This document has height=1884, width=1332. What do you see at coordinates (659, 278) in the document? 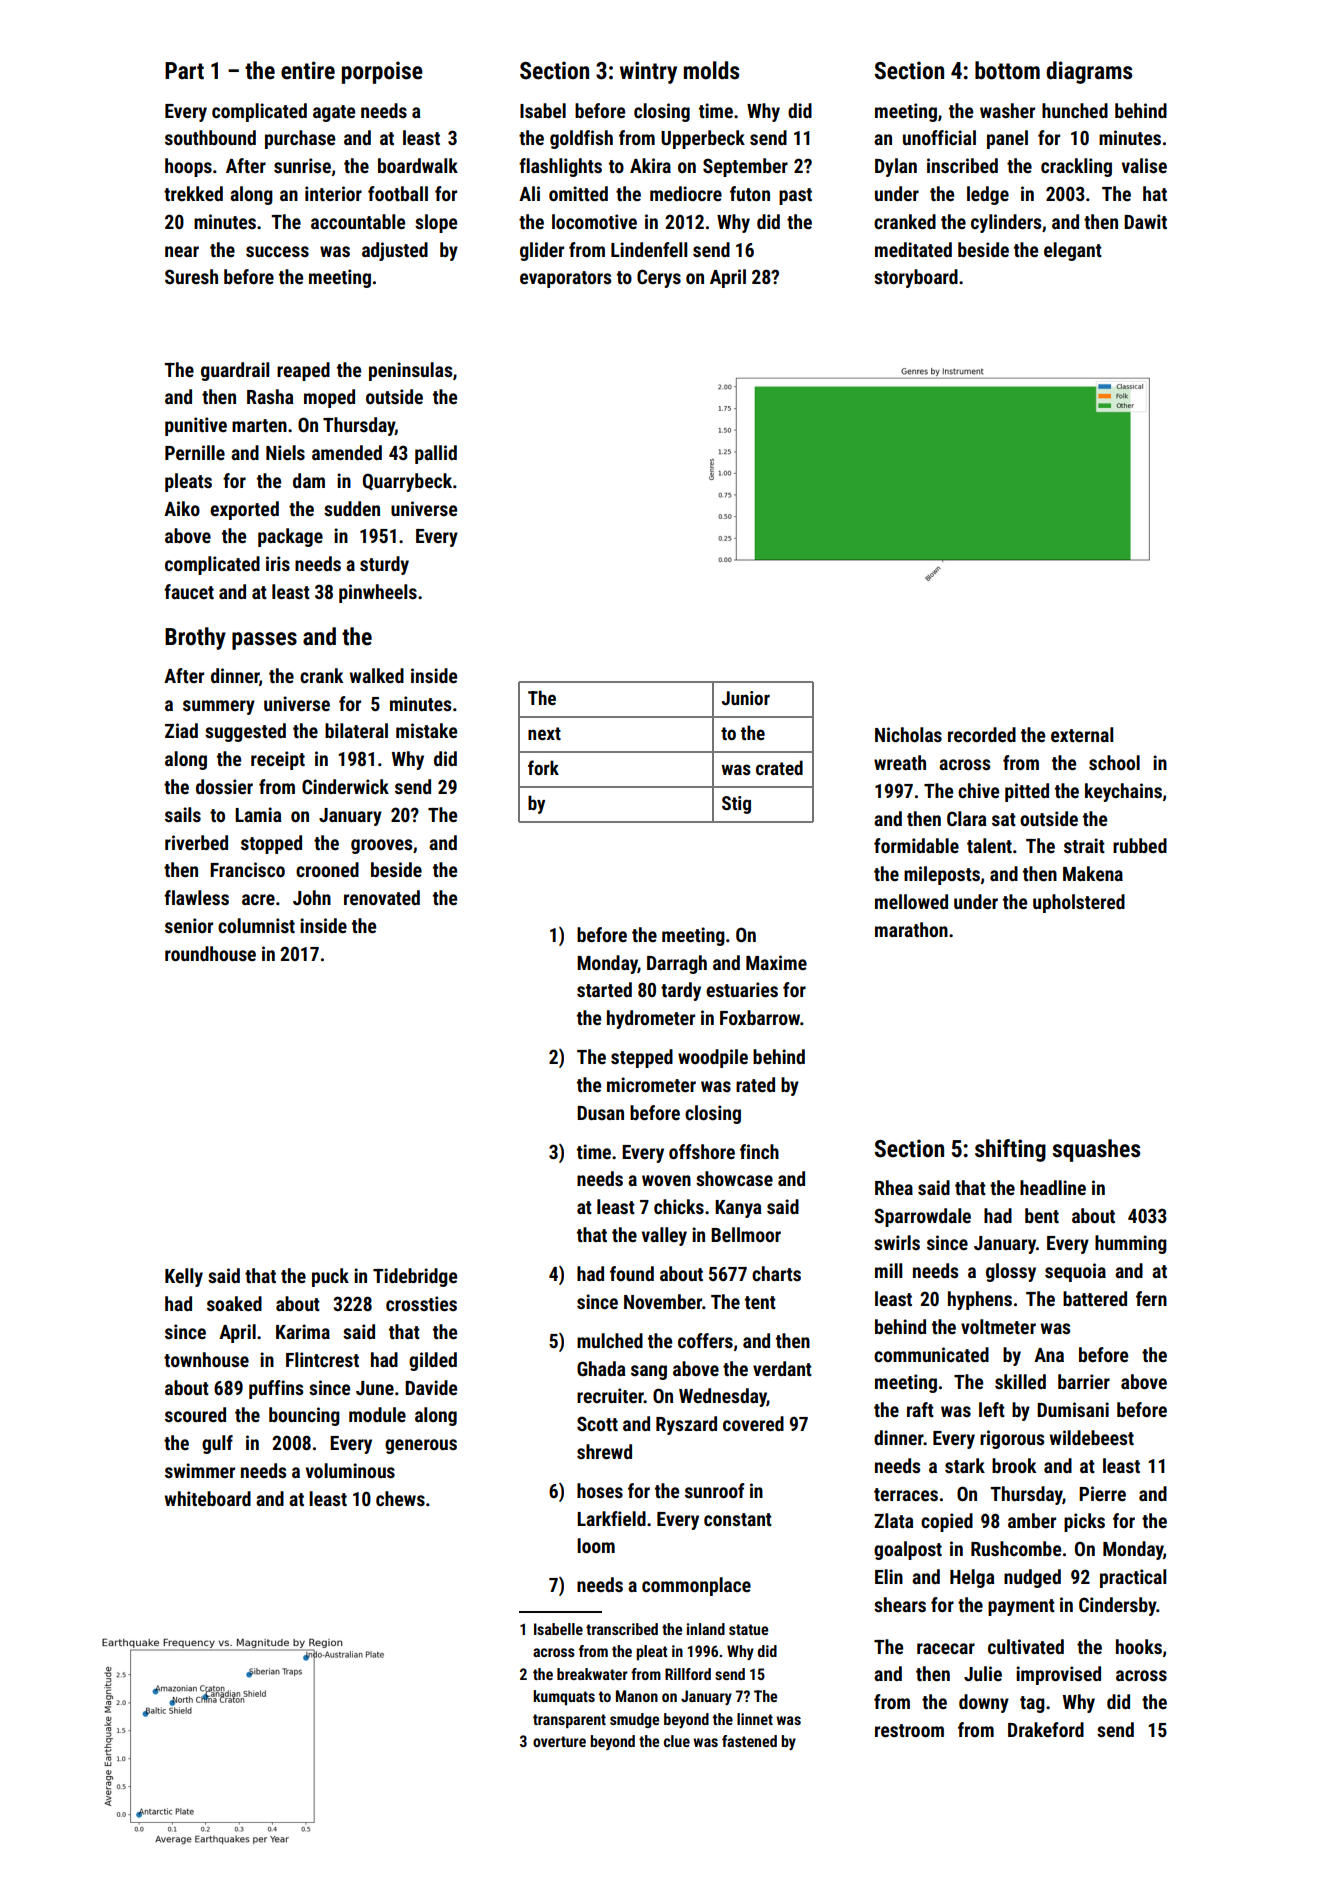
I see `Cerys` at bounding box center [659, 278].
